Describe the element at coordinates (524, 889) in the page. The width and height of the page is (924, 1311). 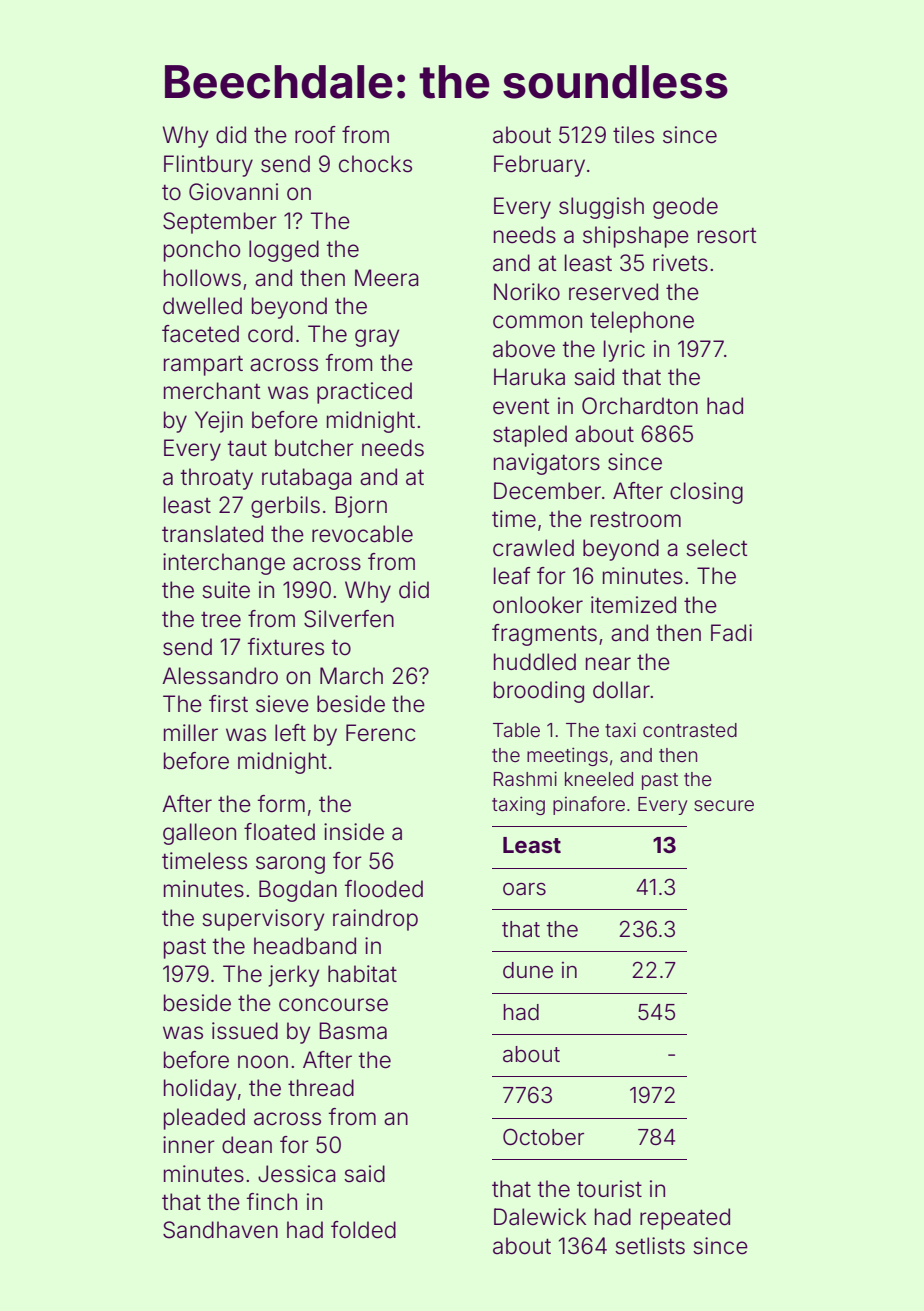
I see `oars` at that location.
